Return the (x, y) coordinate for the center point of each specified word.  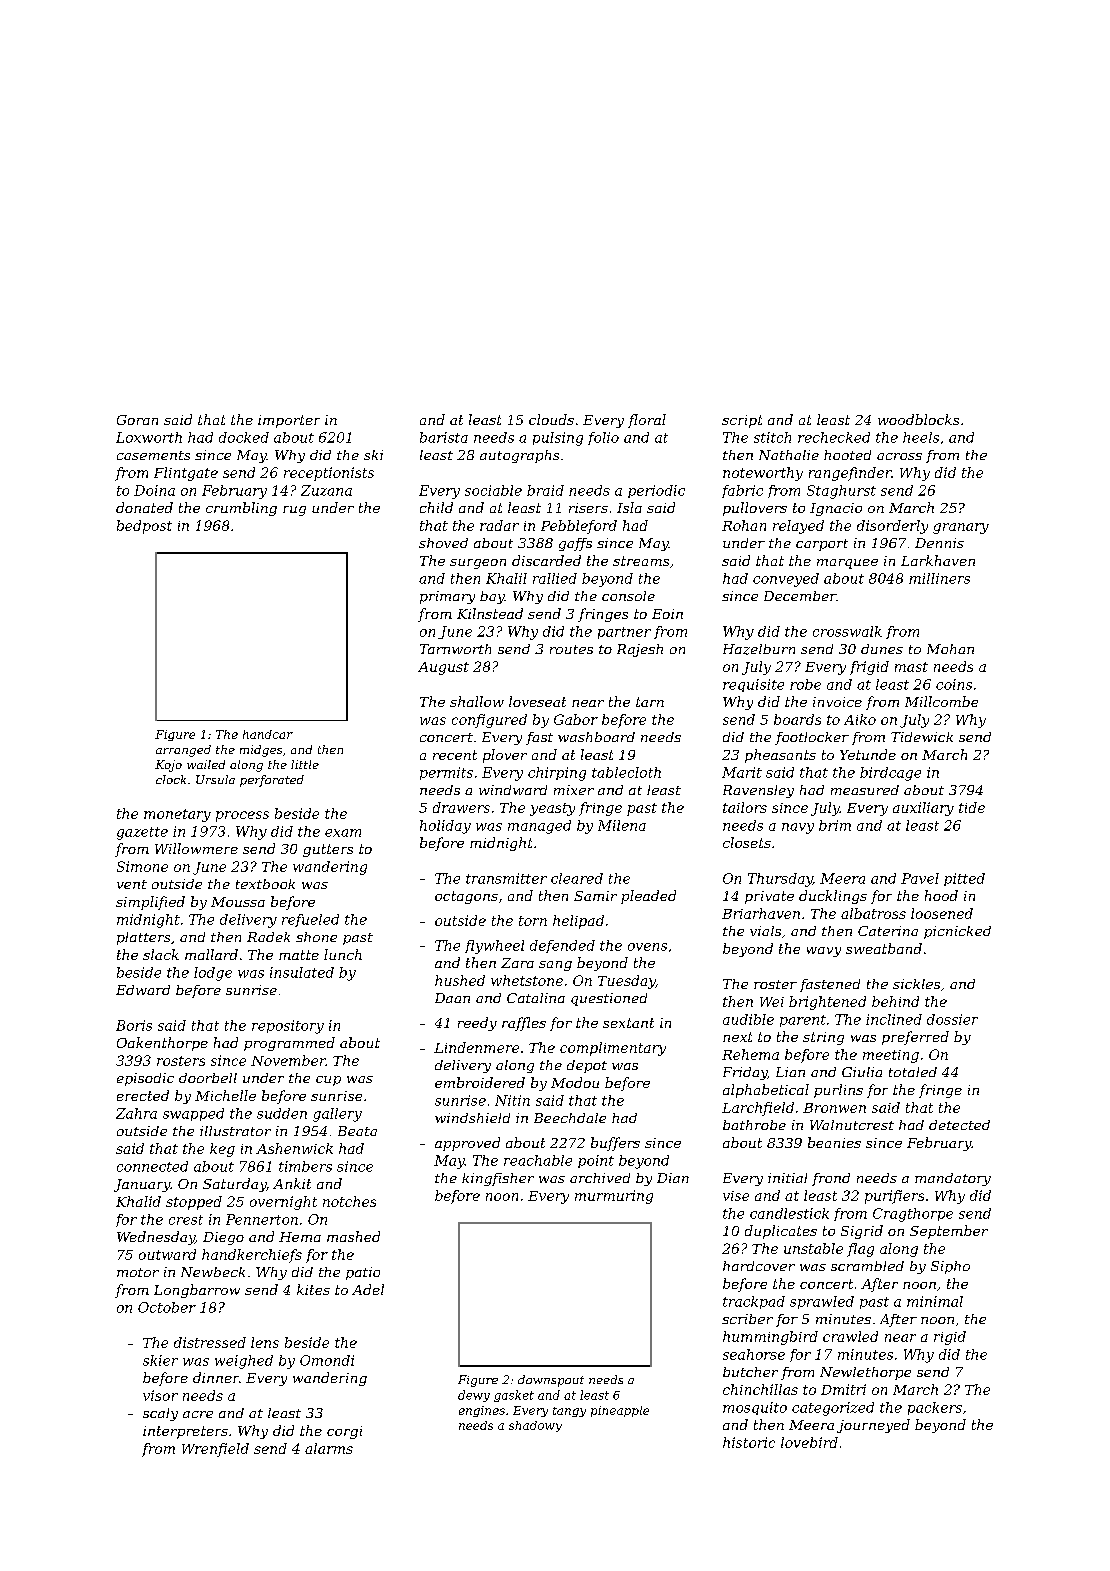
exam (343, 833)
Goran (137, 420)
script (742, 421)
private (769, 897)
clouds (551, 419)
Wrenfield (215, 1450)
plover (505, 756)
